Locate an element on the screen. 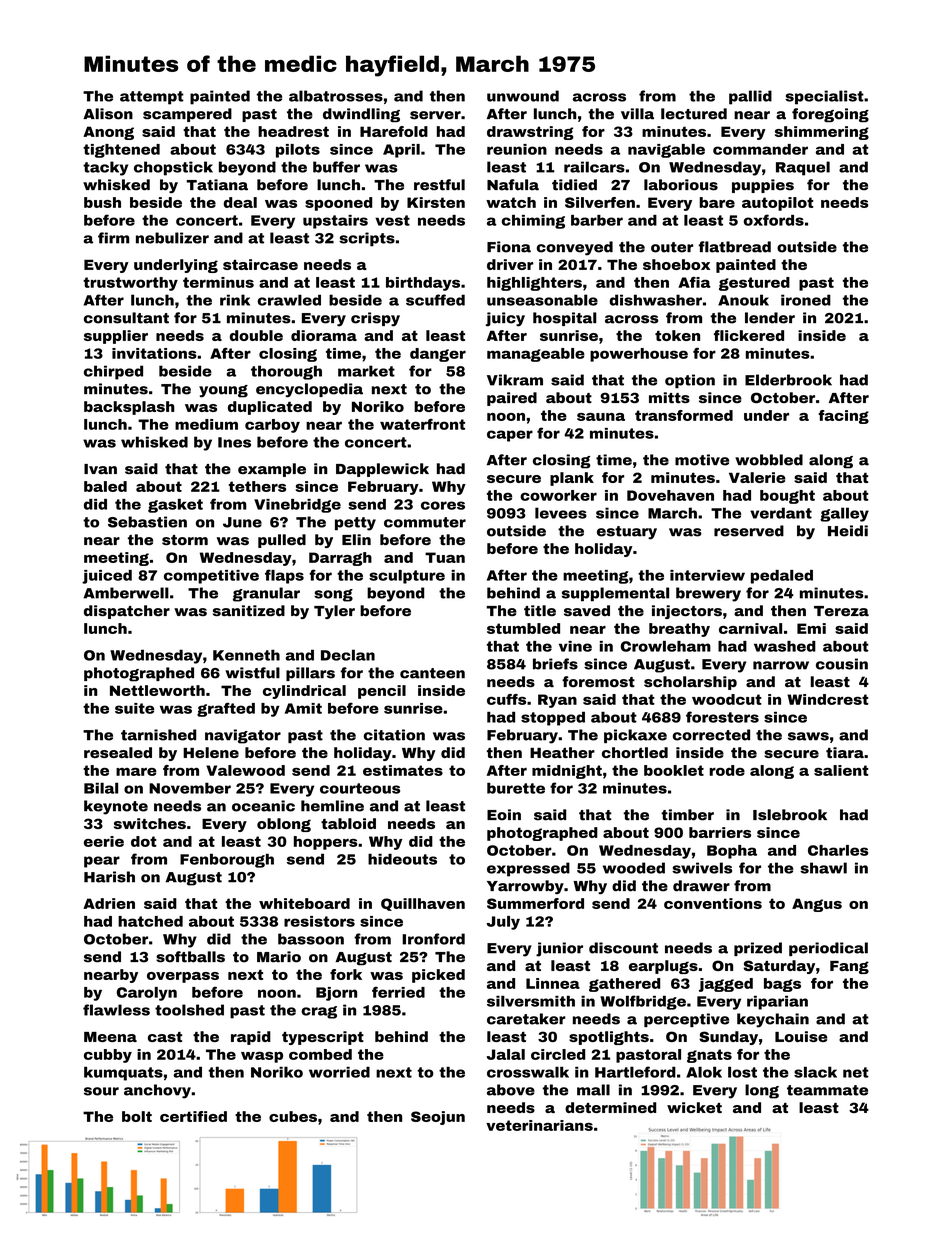 The image size is (952, 1233). Tuan is located at coordinates (445, 557).
